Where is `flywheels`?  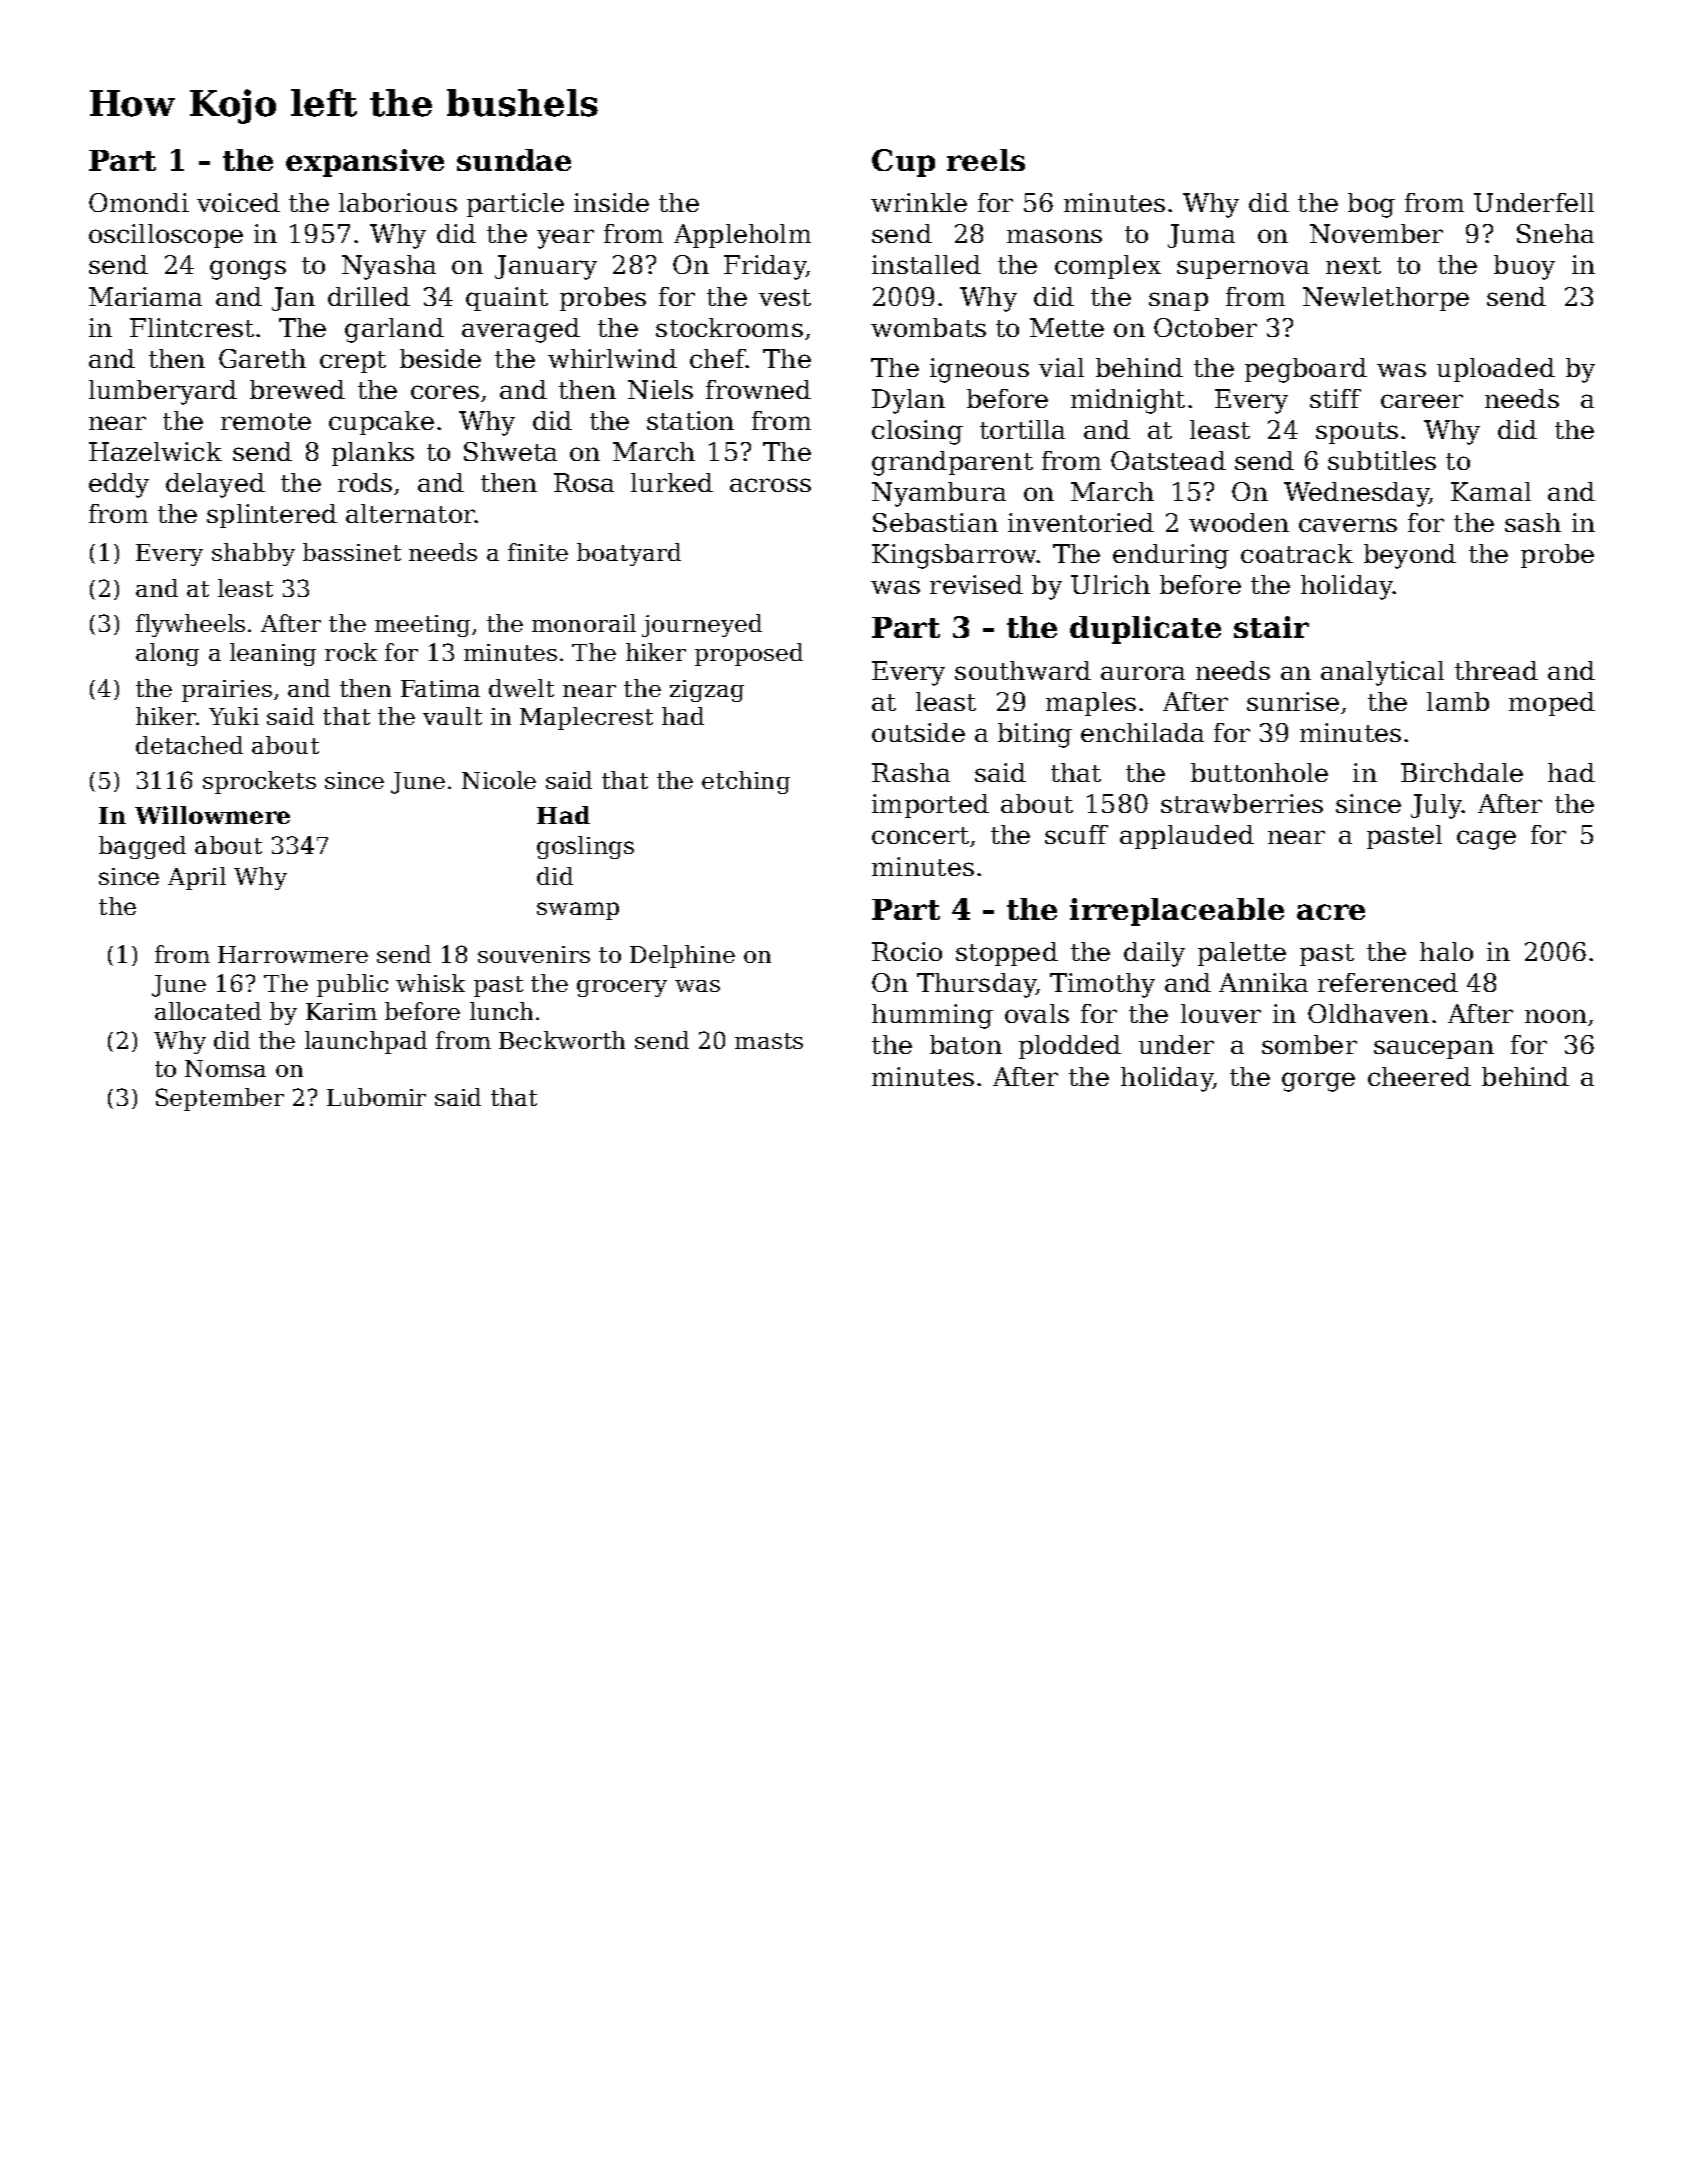 flywheels is located at coordinates (190, 625).
